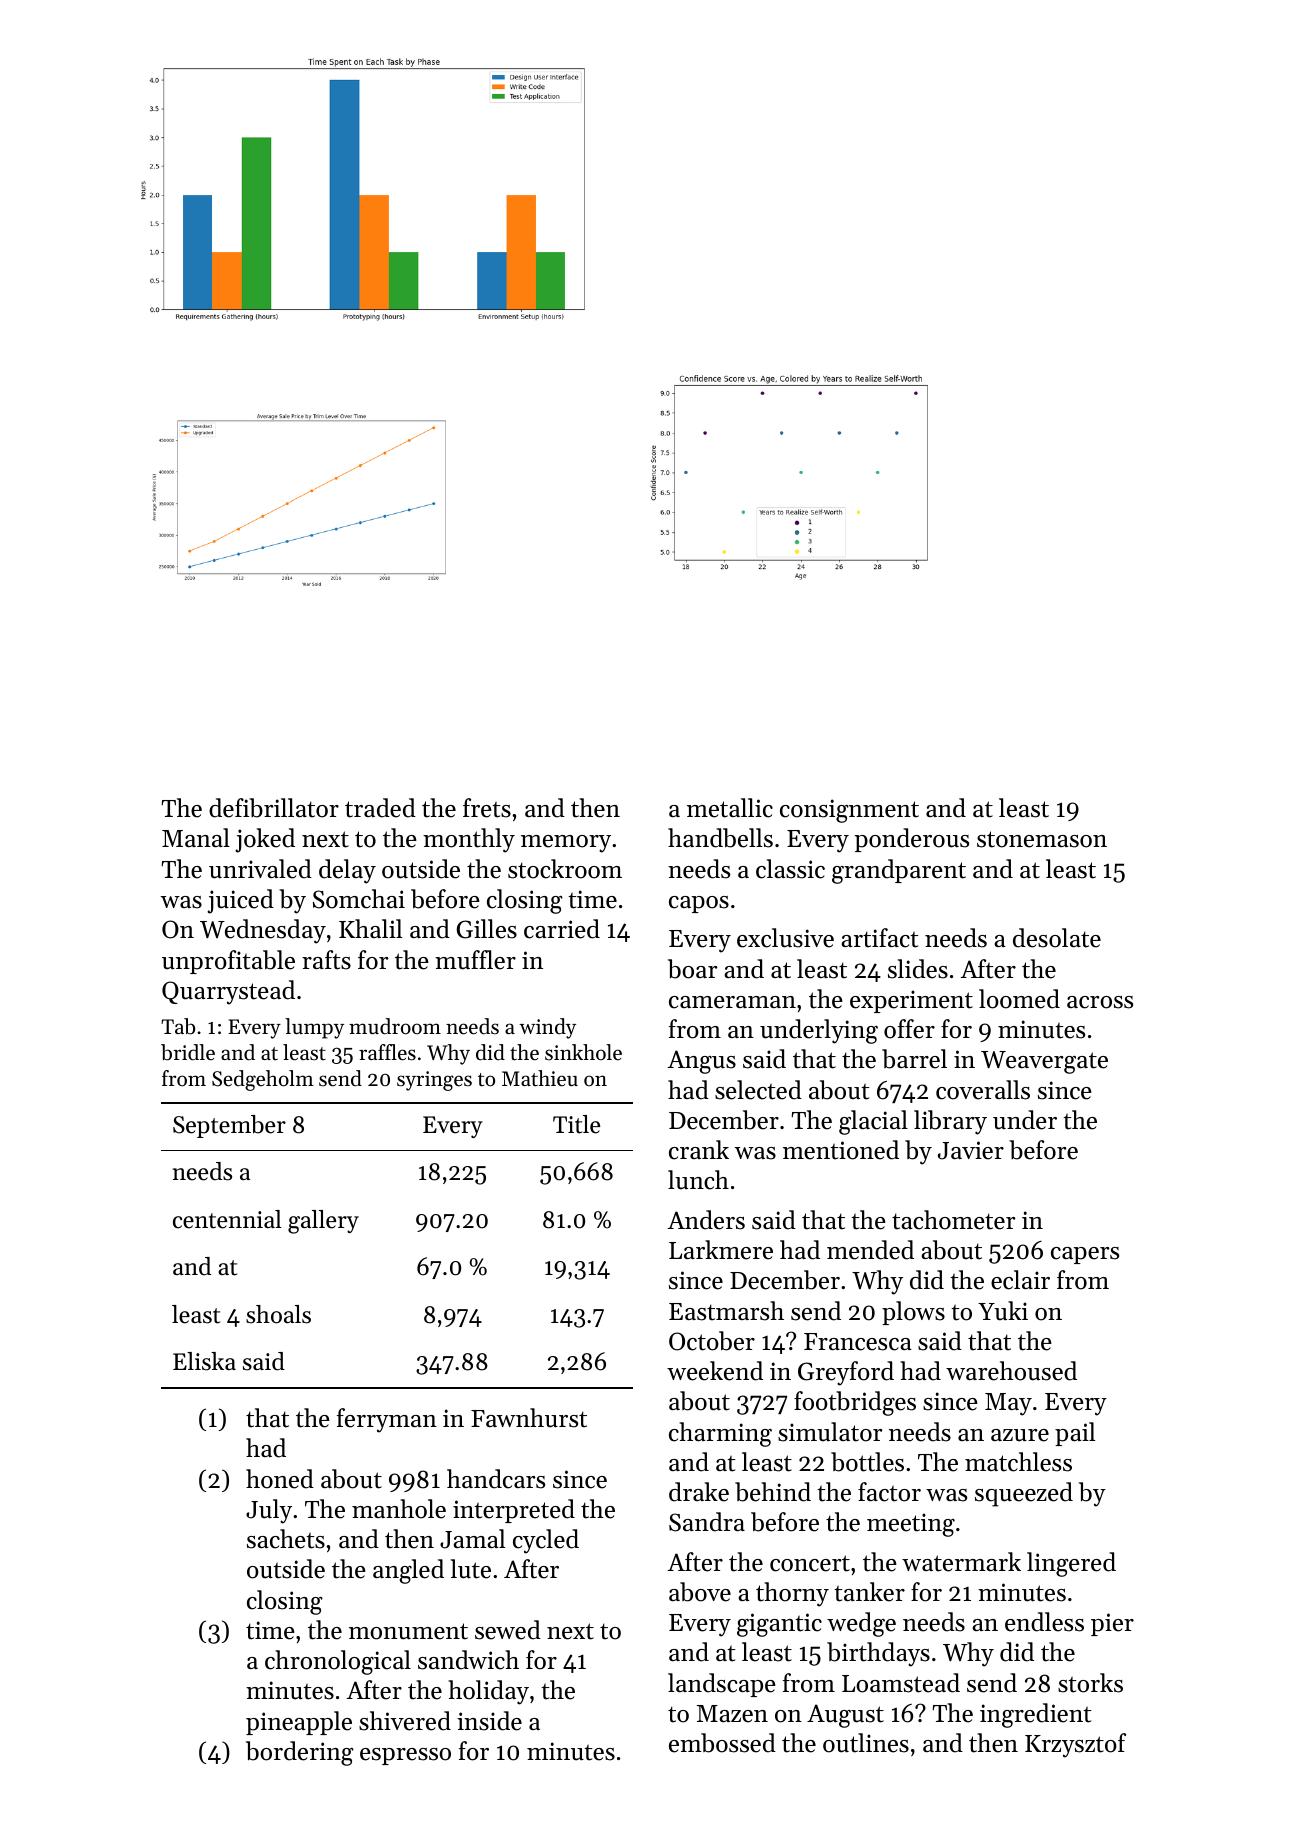 The height and width of the document is (1841, 1301). I want to click on pineapple, so click(299, 1723).
